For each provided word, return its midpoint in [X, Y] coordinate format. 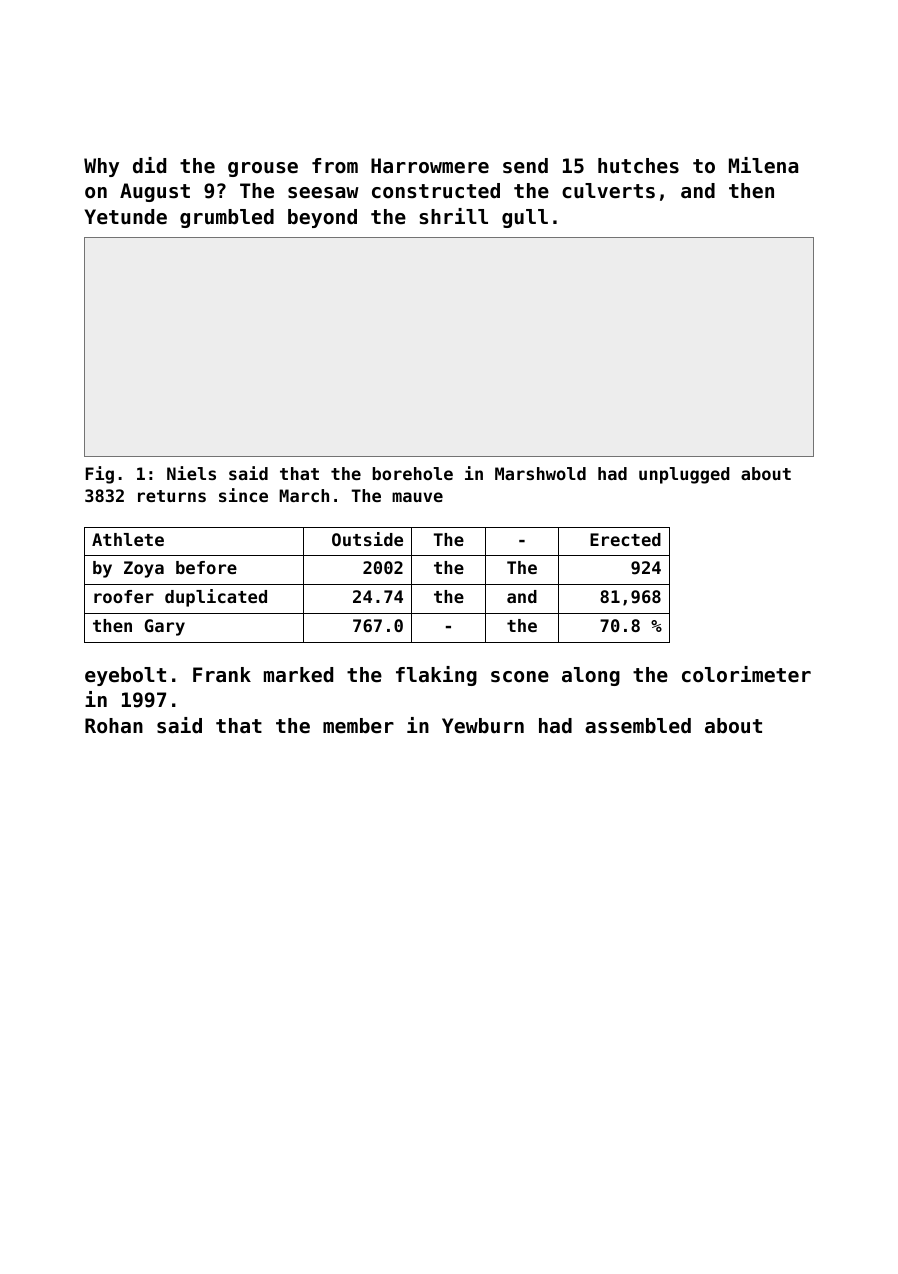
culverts [608, 191]
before [206, 567]
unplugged [684, 475]
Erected [625, 539]
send [525, 166]
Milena [763, 165]
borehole [412, 473]
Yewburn [483, 726]
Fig [100, 475]
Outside [367, 539]
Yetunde [126, 217]
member [358, 726]
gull [525, 218]
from [335, 166]
